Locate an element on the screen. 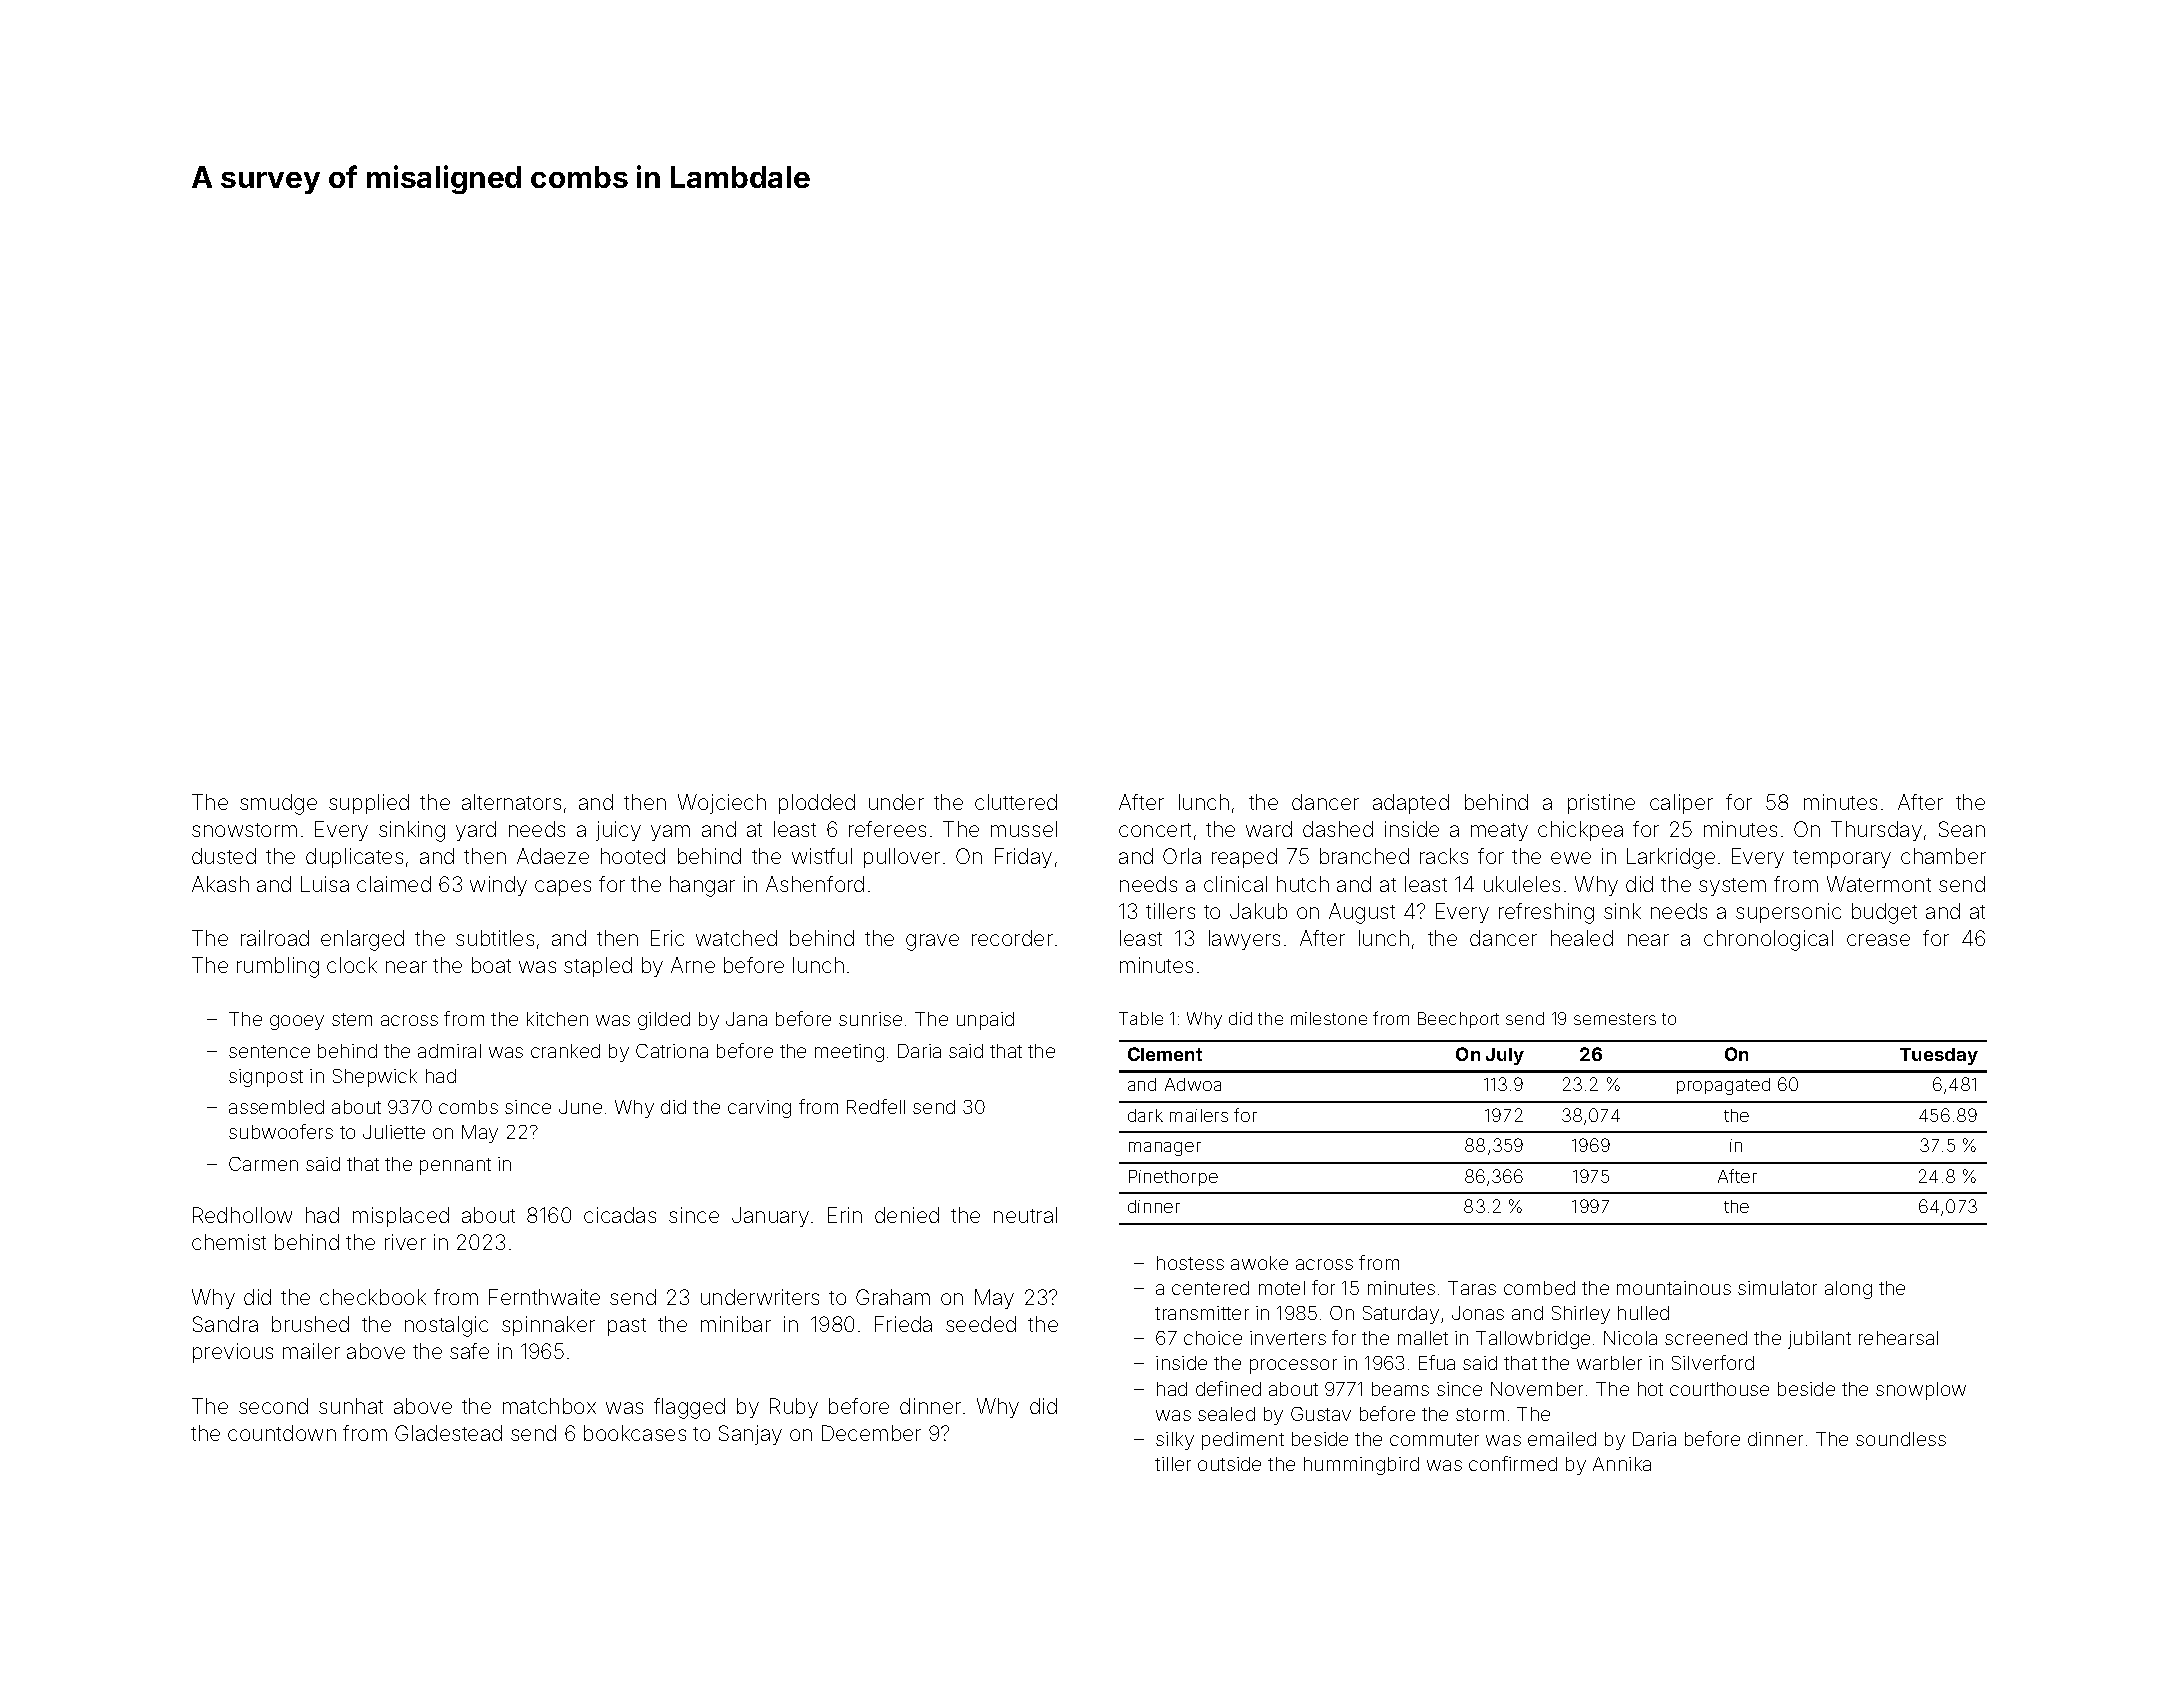  sunhat is located at coordinates (351, 1406).
